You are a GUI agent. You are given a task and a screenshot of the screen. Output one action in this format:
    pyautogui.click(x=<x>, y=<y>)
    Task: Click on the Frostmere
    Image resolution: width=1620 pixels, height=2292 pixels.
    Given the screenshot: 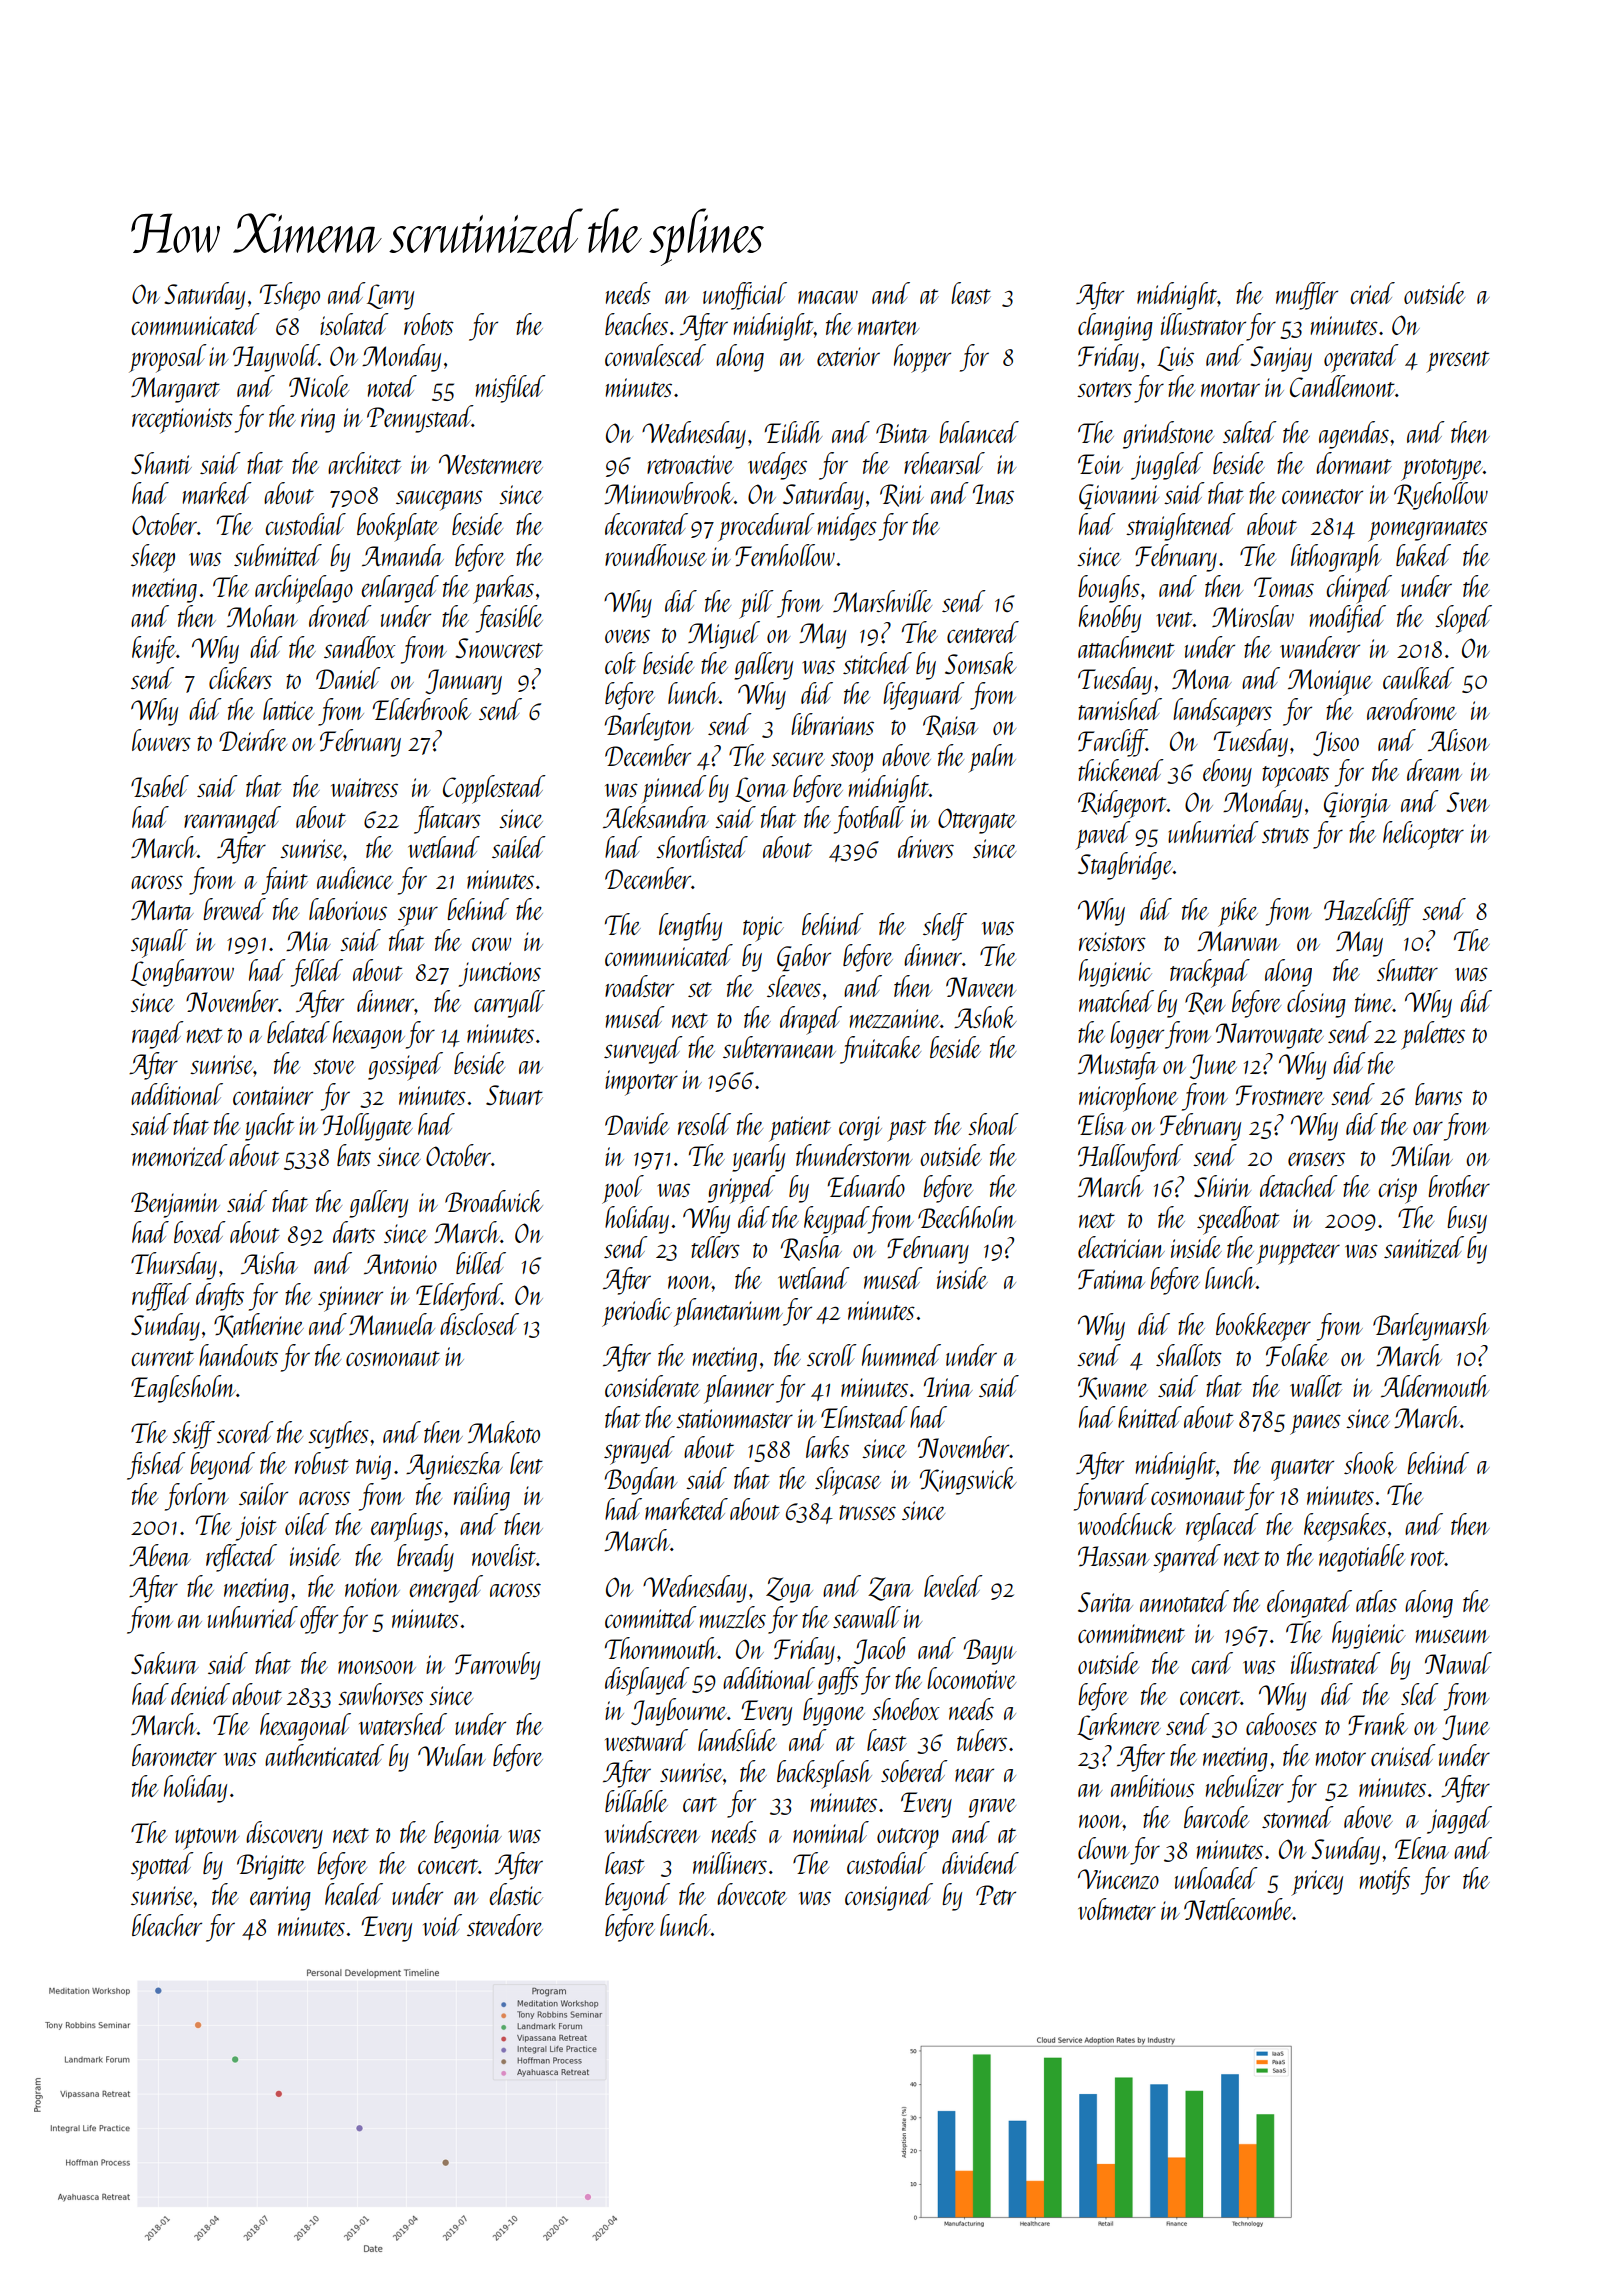 What is the action you would take?
    pyautogui.click(x=1280, y=1095)
